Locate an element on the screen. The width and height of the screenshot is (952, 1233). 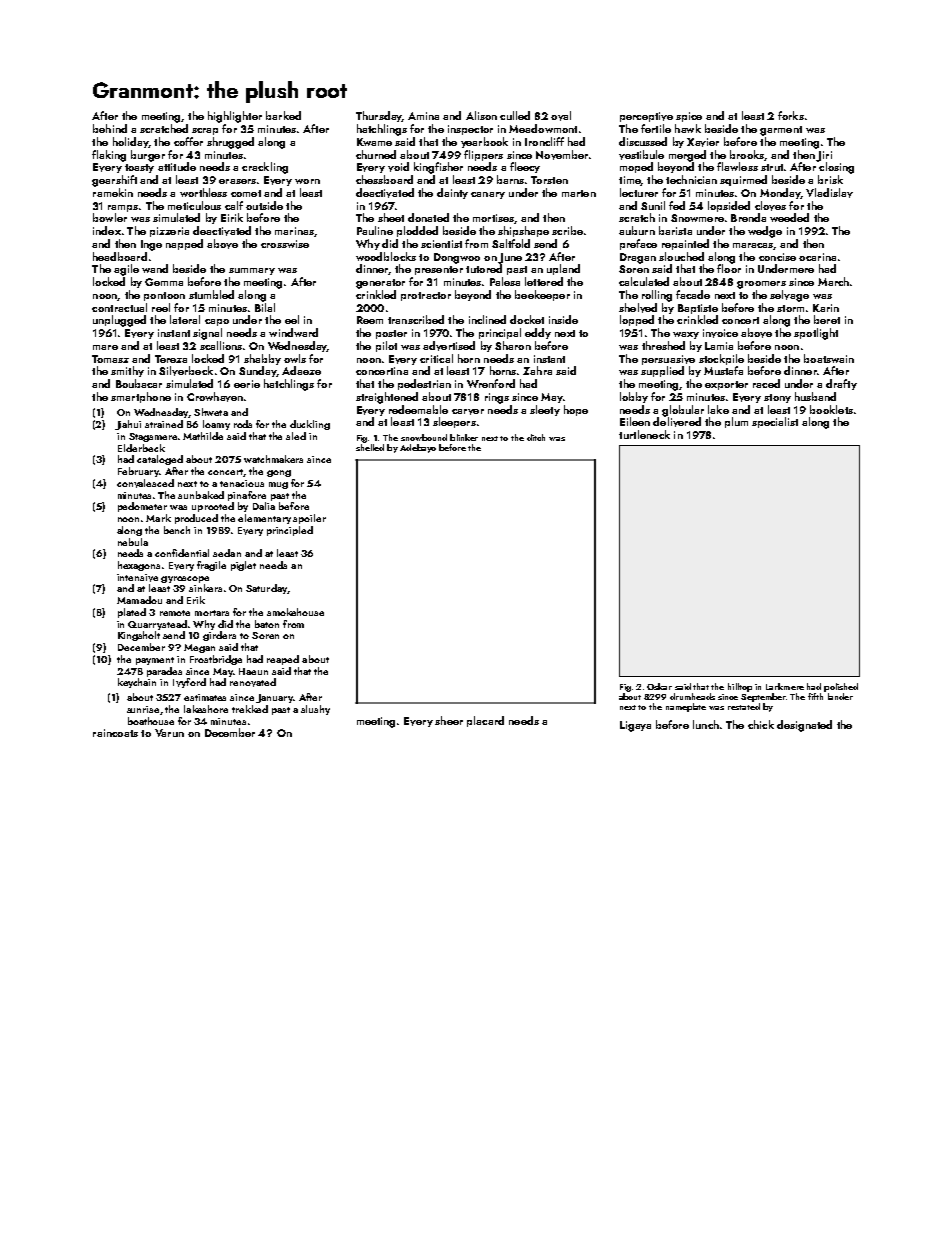
Oskar is located at coordinates (659, 686).
